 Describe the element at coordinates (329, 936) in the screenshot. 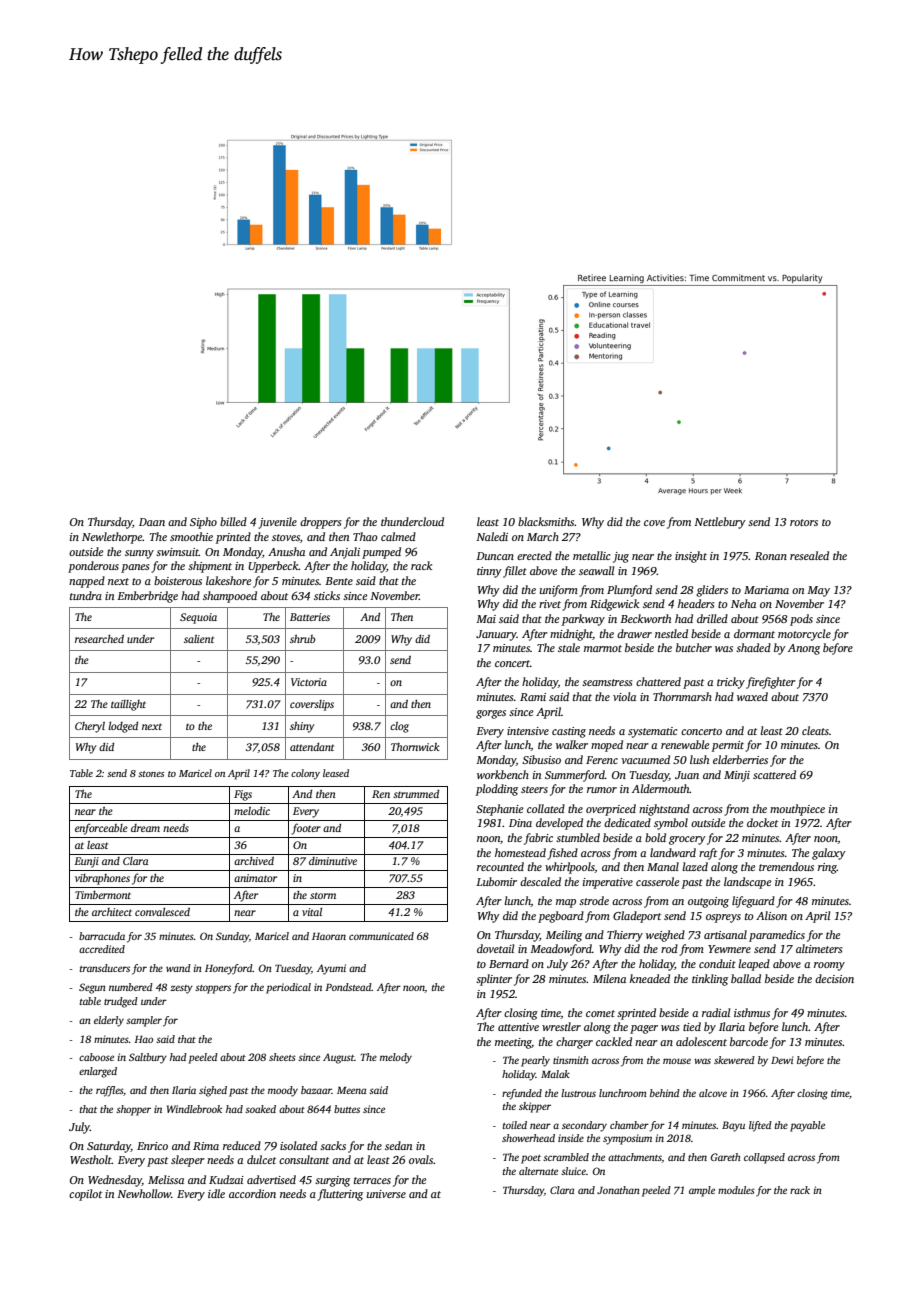

I see `Haoran` at that location.
